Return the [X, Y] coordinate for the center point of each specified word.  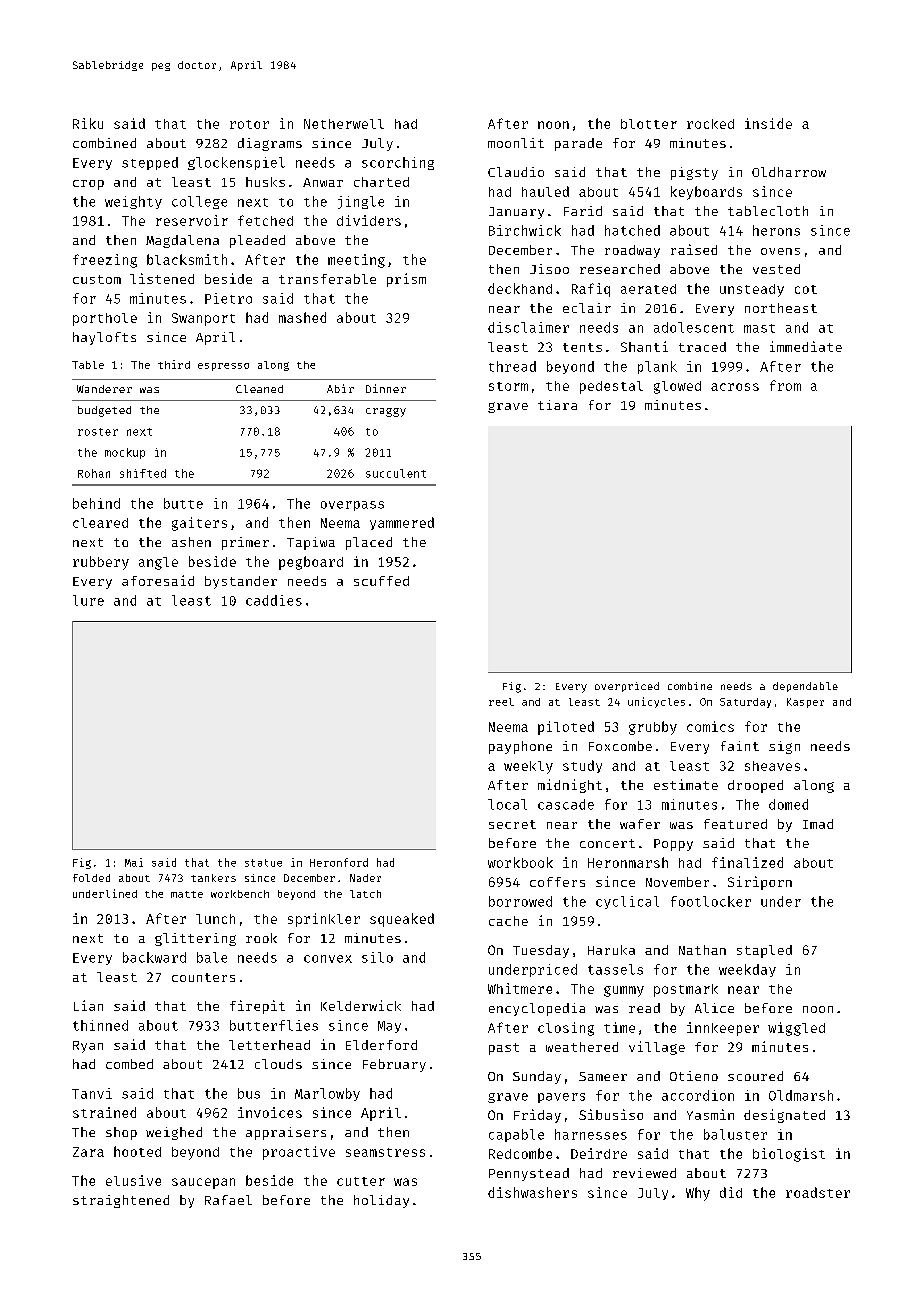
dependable [805, 687]
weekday [747, 970]
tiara [557, 405]
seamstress [385, 1152]
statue [263, 863]
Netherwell [344, 124]
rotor [249, 124]
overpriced [627, 687]
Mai [134, 862]
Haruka [611, 950]
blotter [649, 124]
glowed [677, 387]
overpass [352, 506]
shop [121, 1133]
